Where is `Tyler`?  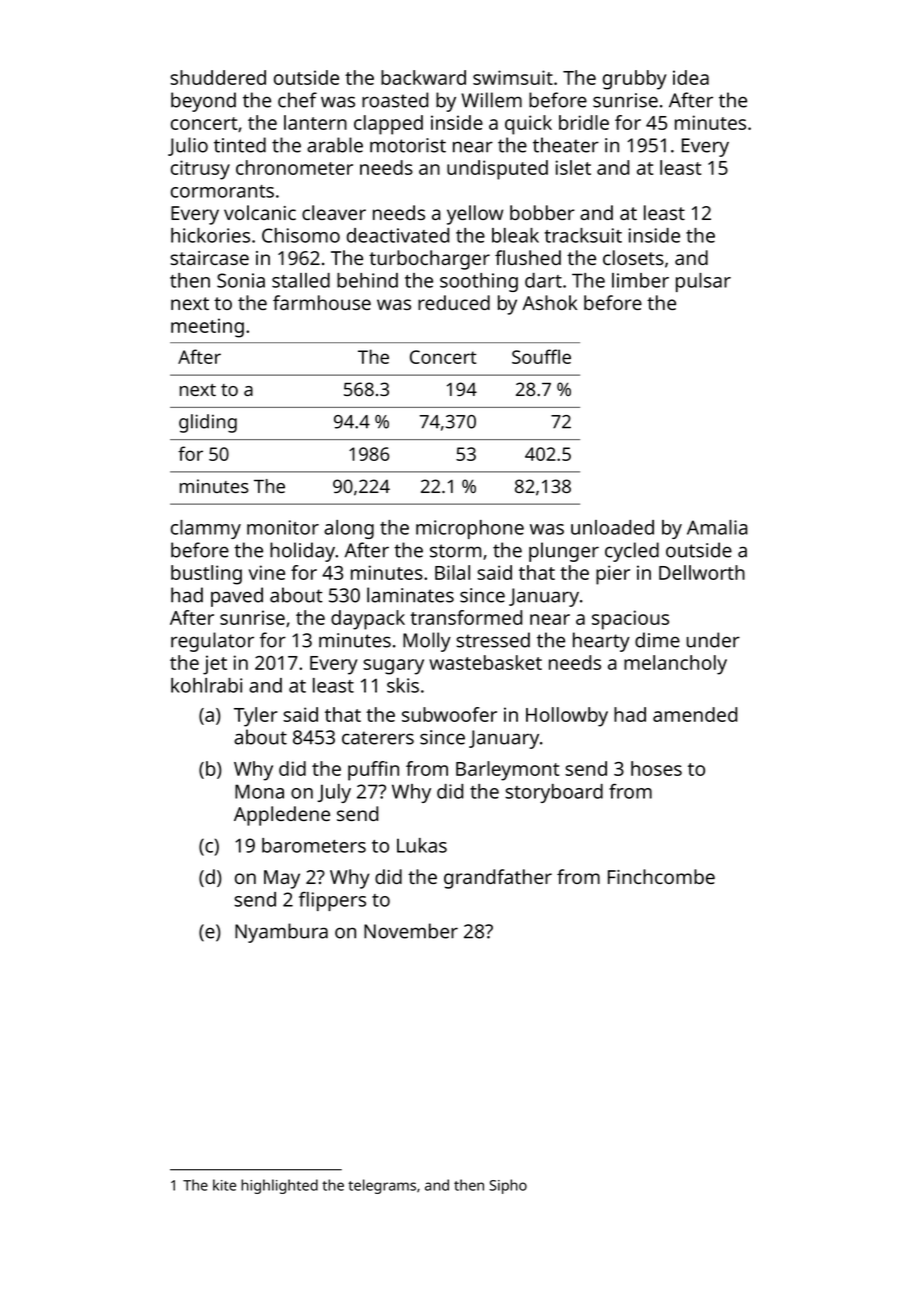
Tyler is located at coordinates (256, 717).
